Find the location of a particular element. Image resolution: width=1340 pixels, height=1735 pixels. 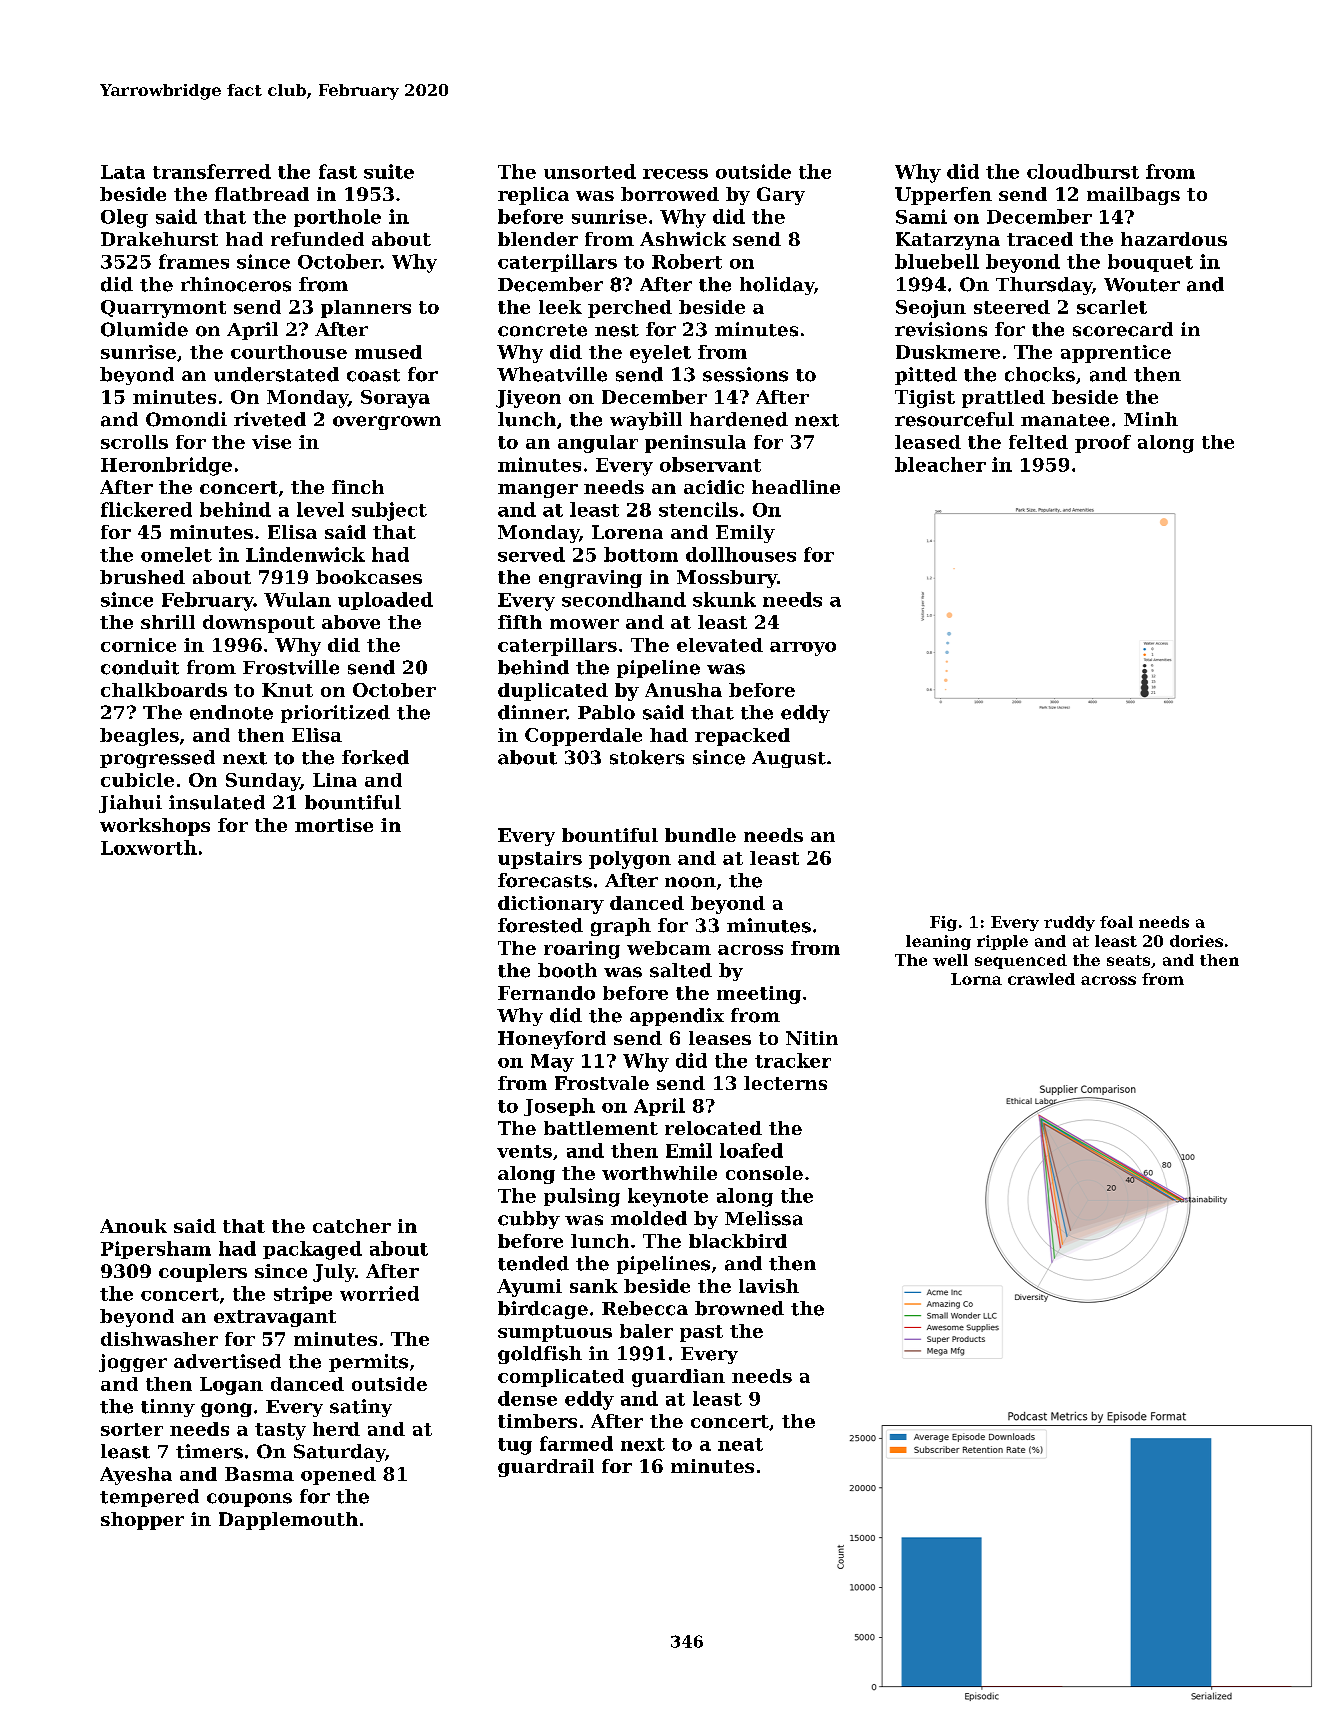

Seojun is located at coordinates (931, 309).
